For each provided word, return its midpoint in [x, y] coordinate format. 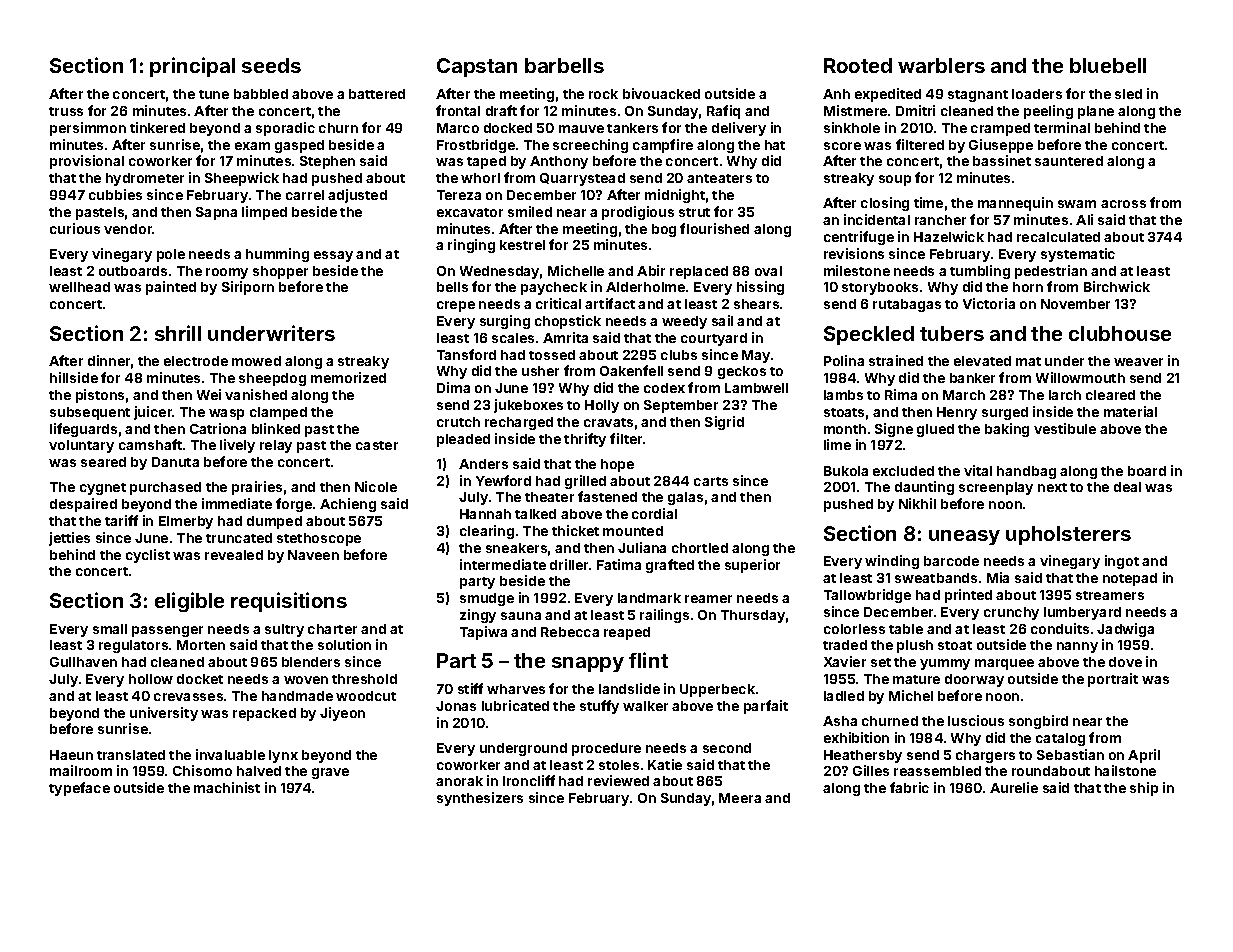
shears [756, 304]
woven [306, 680]
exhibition [856, 737]
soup [895, 180]
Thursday [753, 616]
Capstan [477, 67]
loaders [1037, 94]
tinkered [157, 127]
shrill [178, 333]
